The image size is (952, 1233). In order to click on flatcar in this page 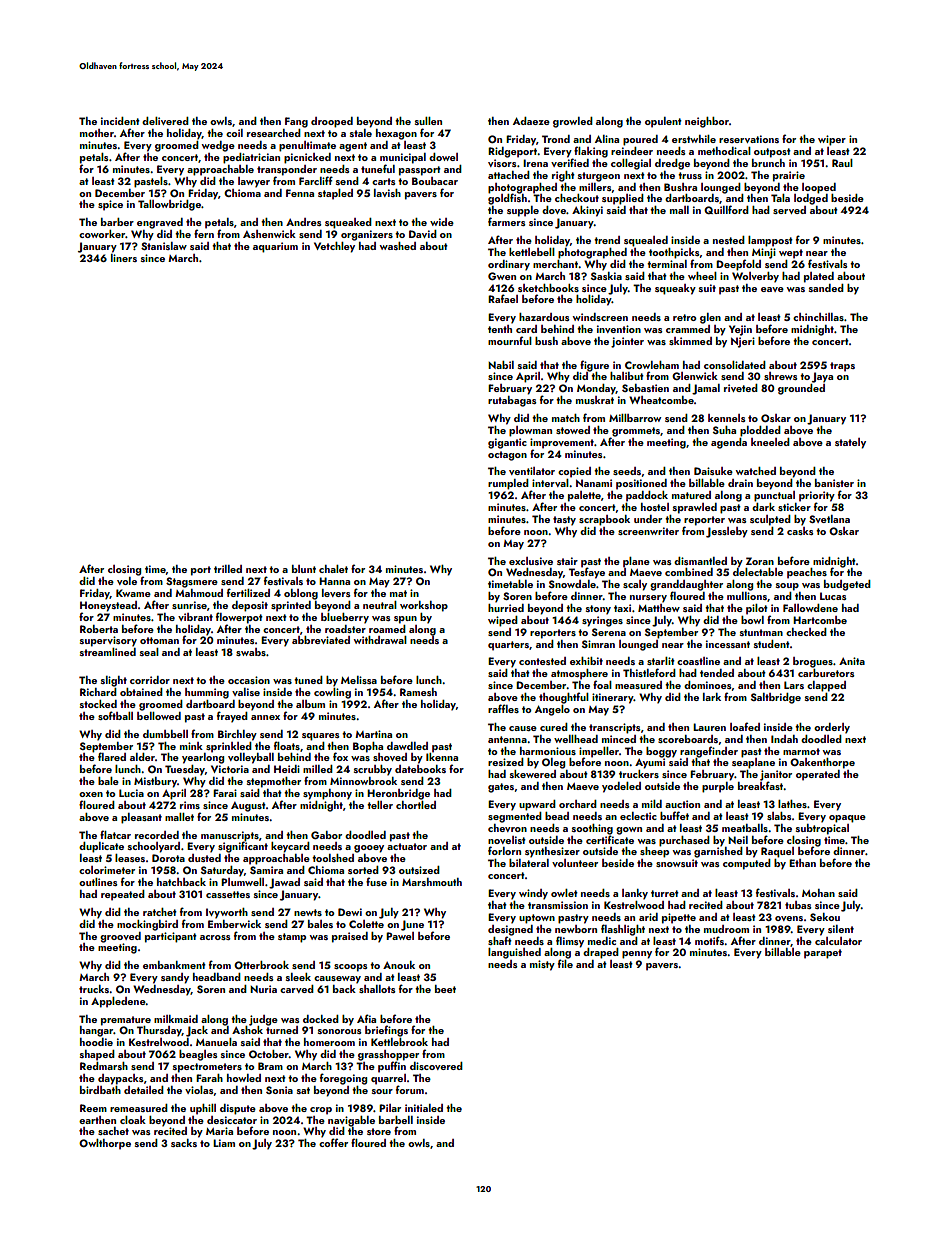, I will do `click(115, 834)`.
